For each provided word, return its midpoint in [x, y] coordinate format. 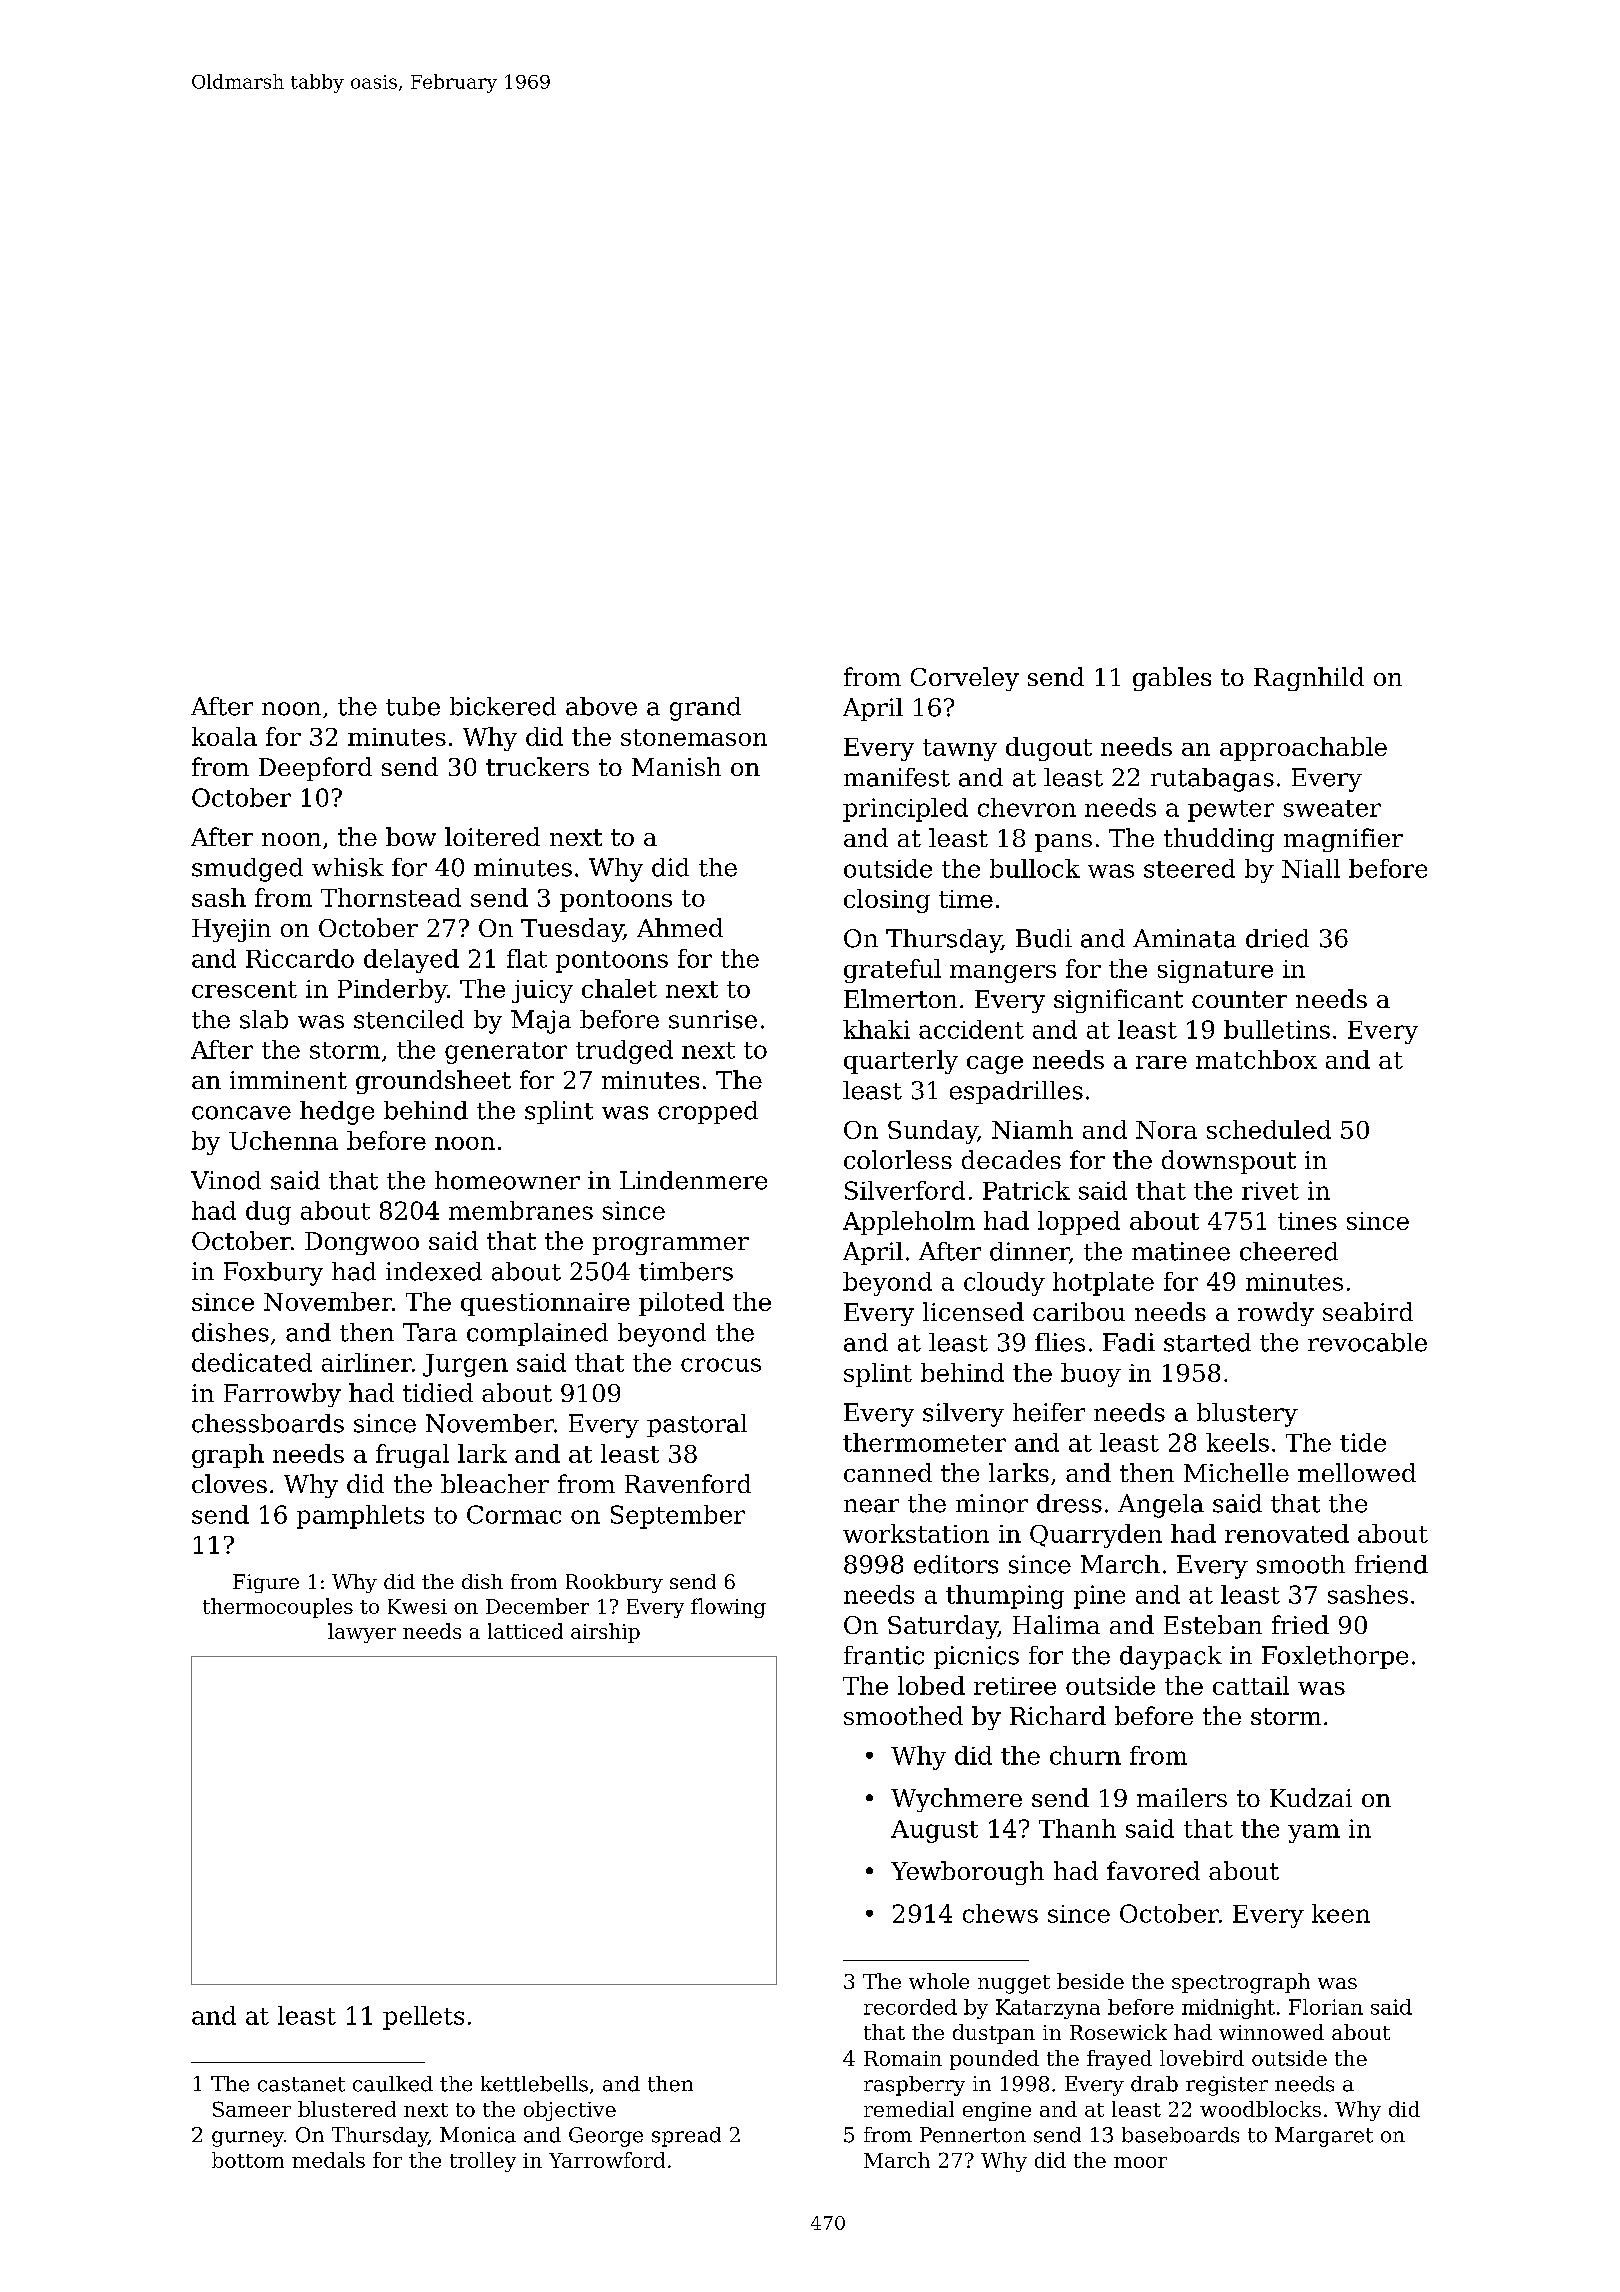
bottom [248, 2160]
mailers [1182, 1797]
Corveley [965, 679]
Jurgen [465, 1365]
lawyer [362, 1633]
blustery [1247, 1415]
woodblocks [1260, 2109]
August [934, 1831]
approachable [1303, 749]
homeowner [507, 1180]
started [1207, 1342]
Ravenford [688, 1483]
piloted [681, 1304]
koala [224, 736]
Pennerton [973, 2135]
